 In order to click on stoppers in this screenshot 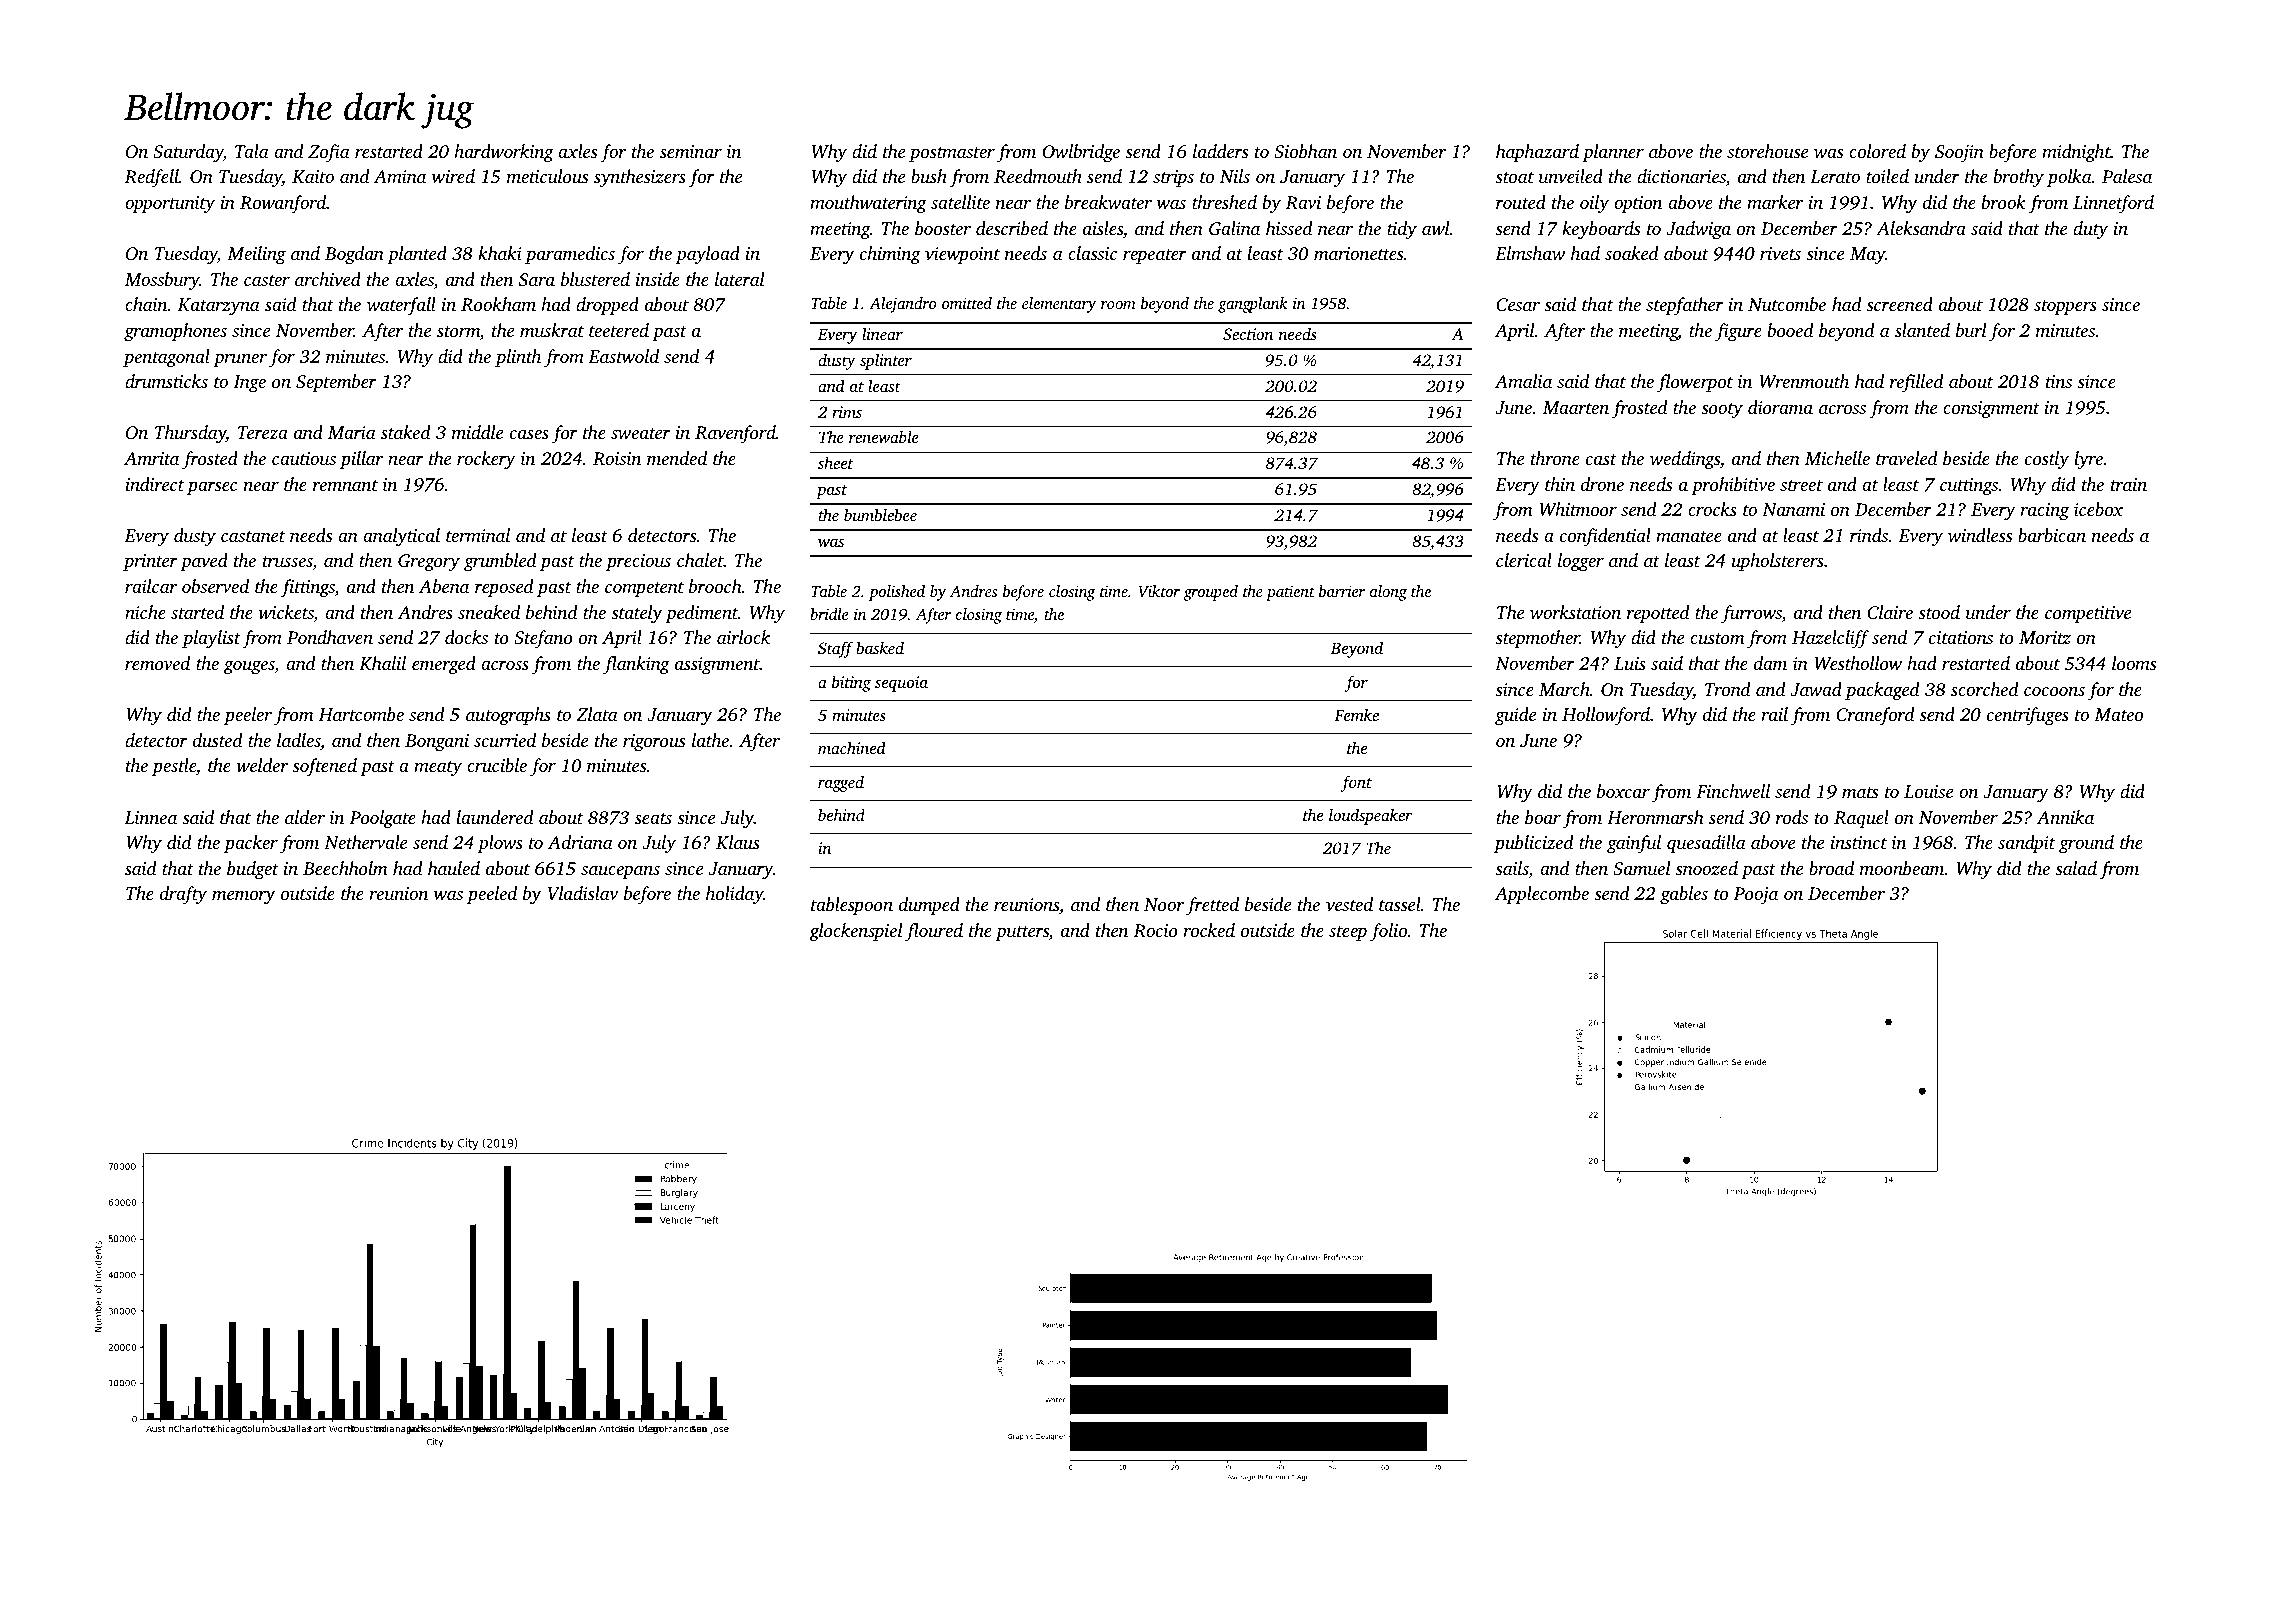, I will do `click(2065, 307)`.
